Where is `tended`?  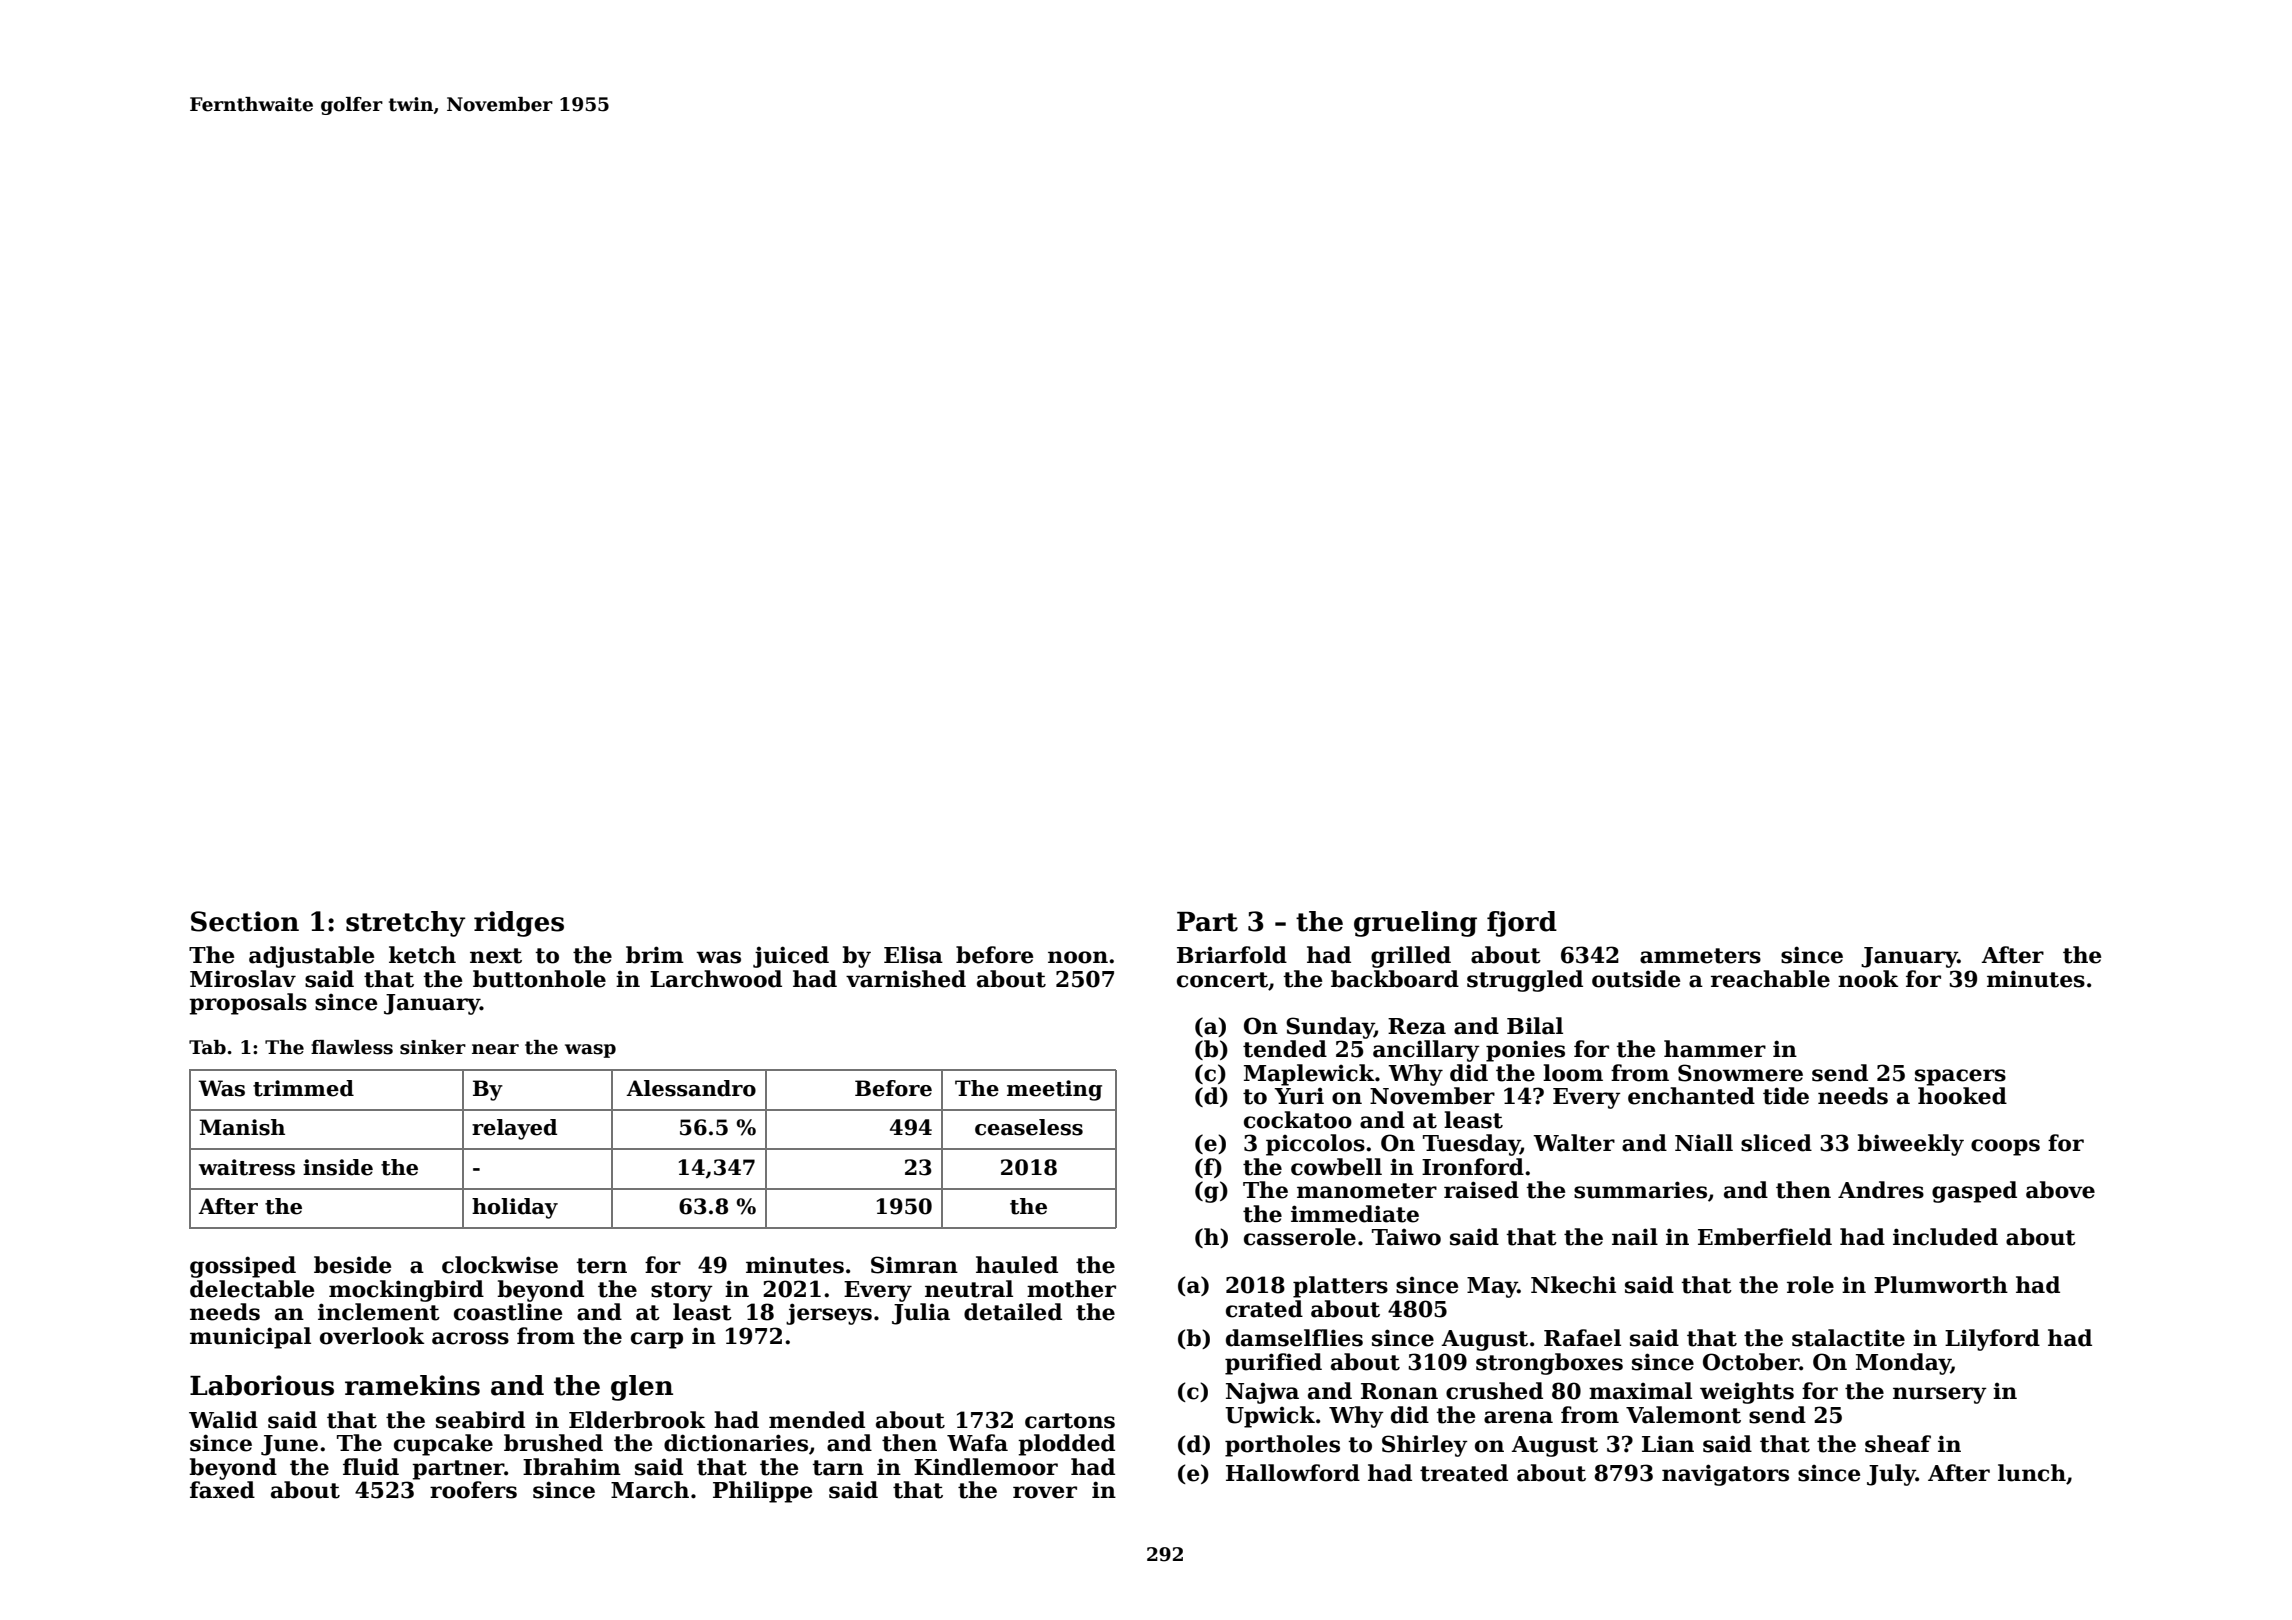 tended is located at coordinates (1285, 1049).
